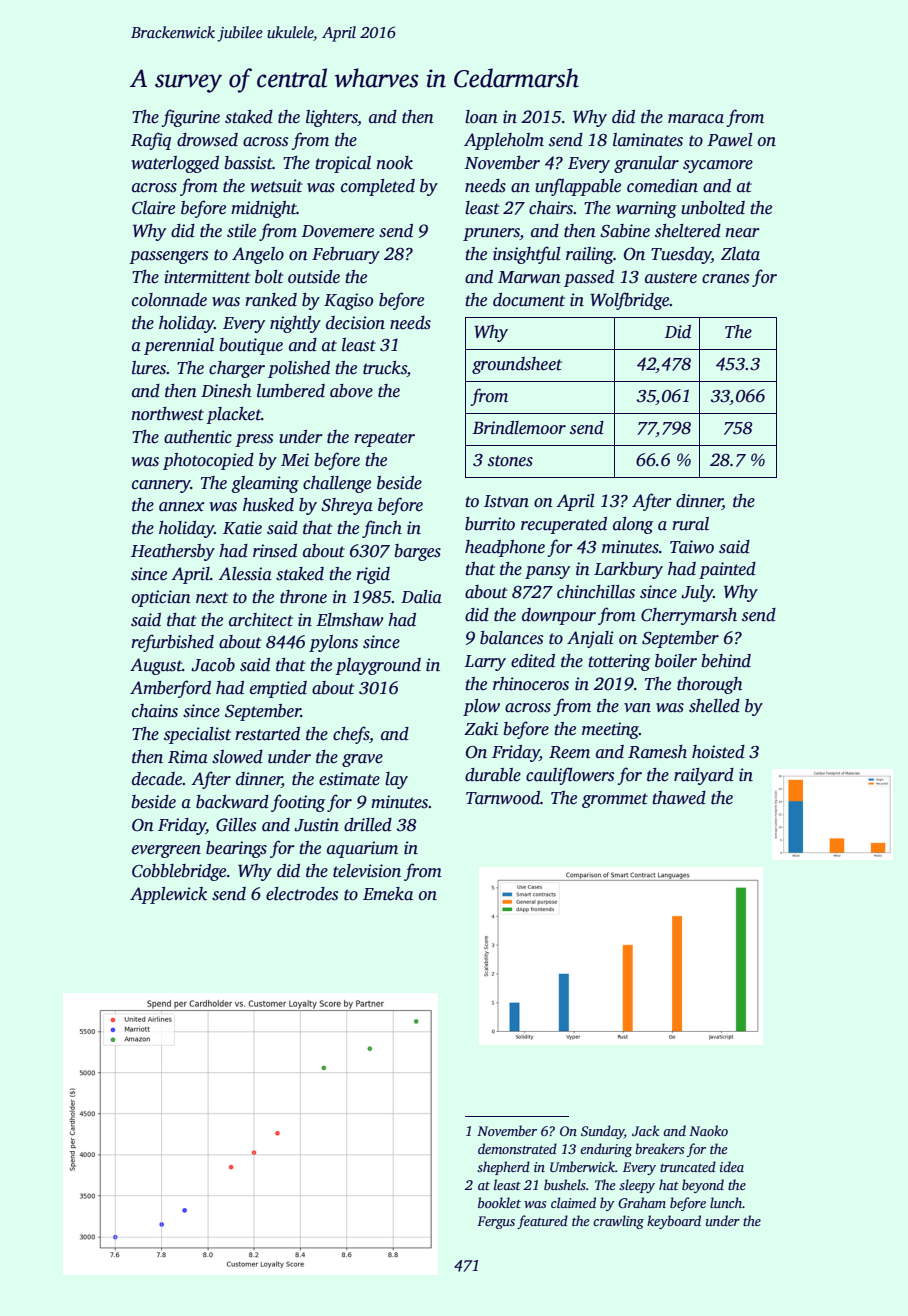  Describe the element at coordinates (718, 752) in the screenshot. I see `hoisted` at that location.
